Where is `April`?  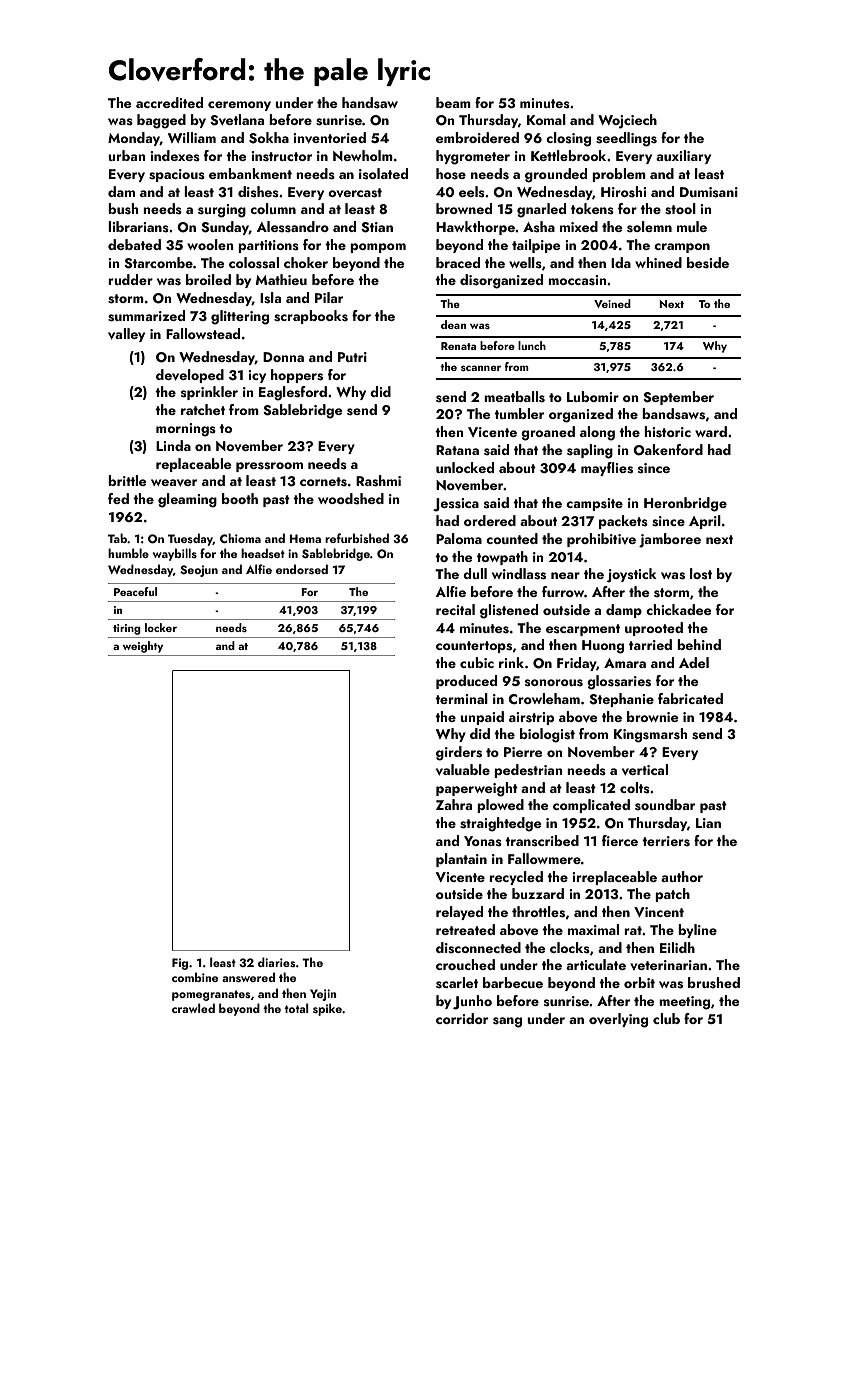
April is located at coordinates (705, 522).
